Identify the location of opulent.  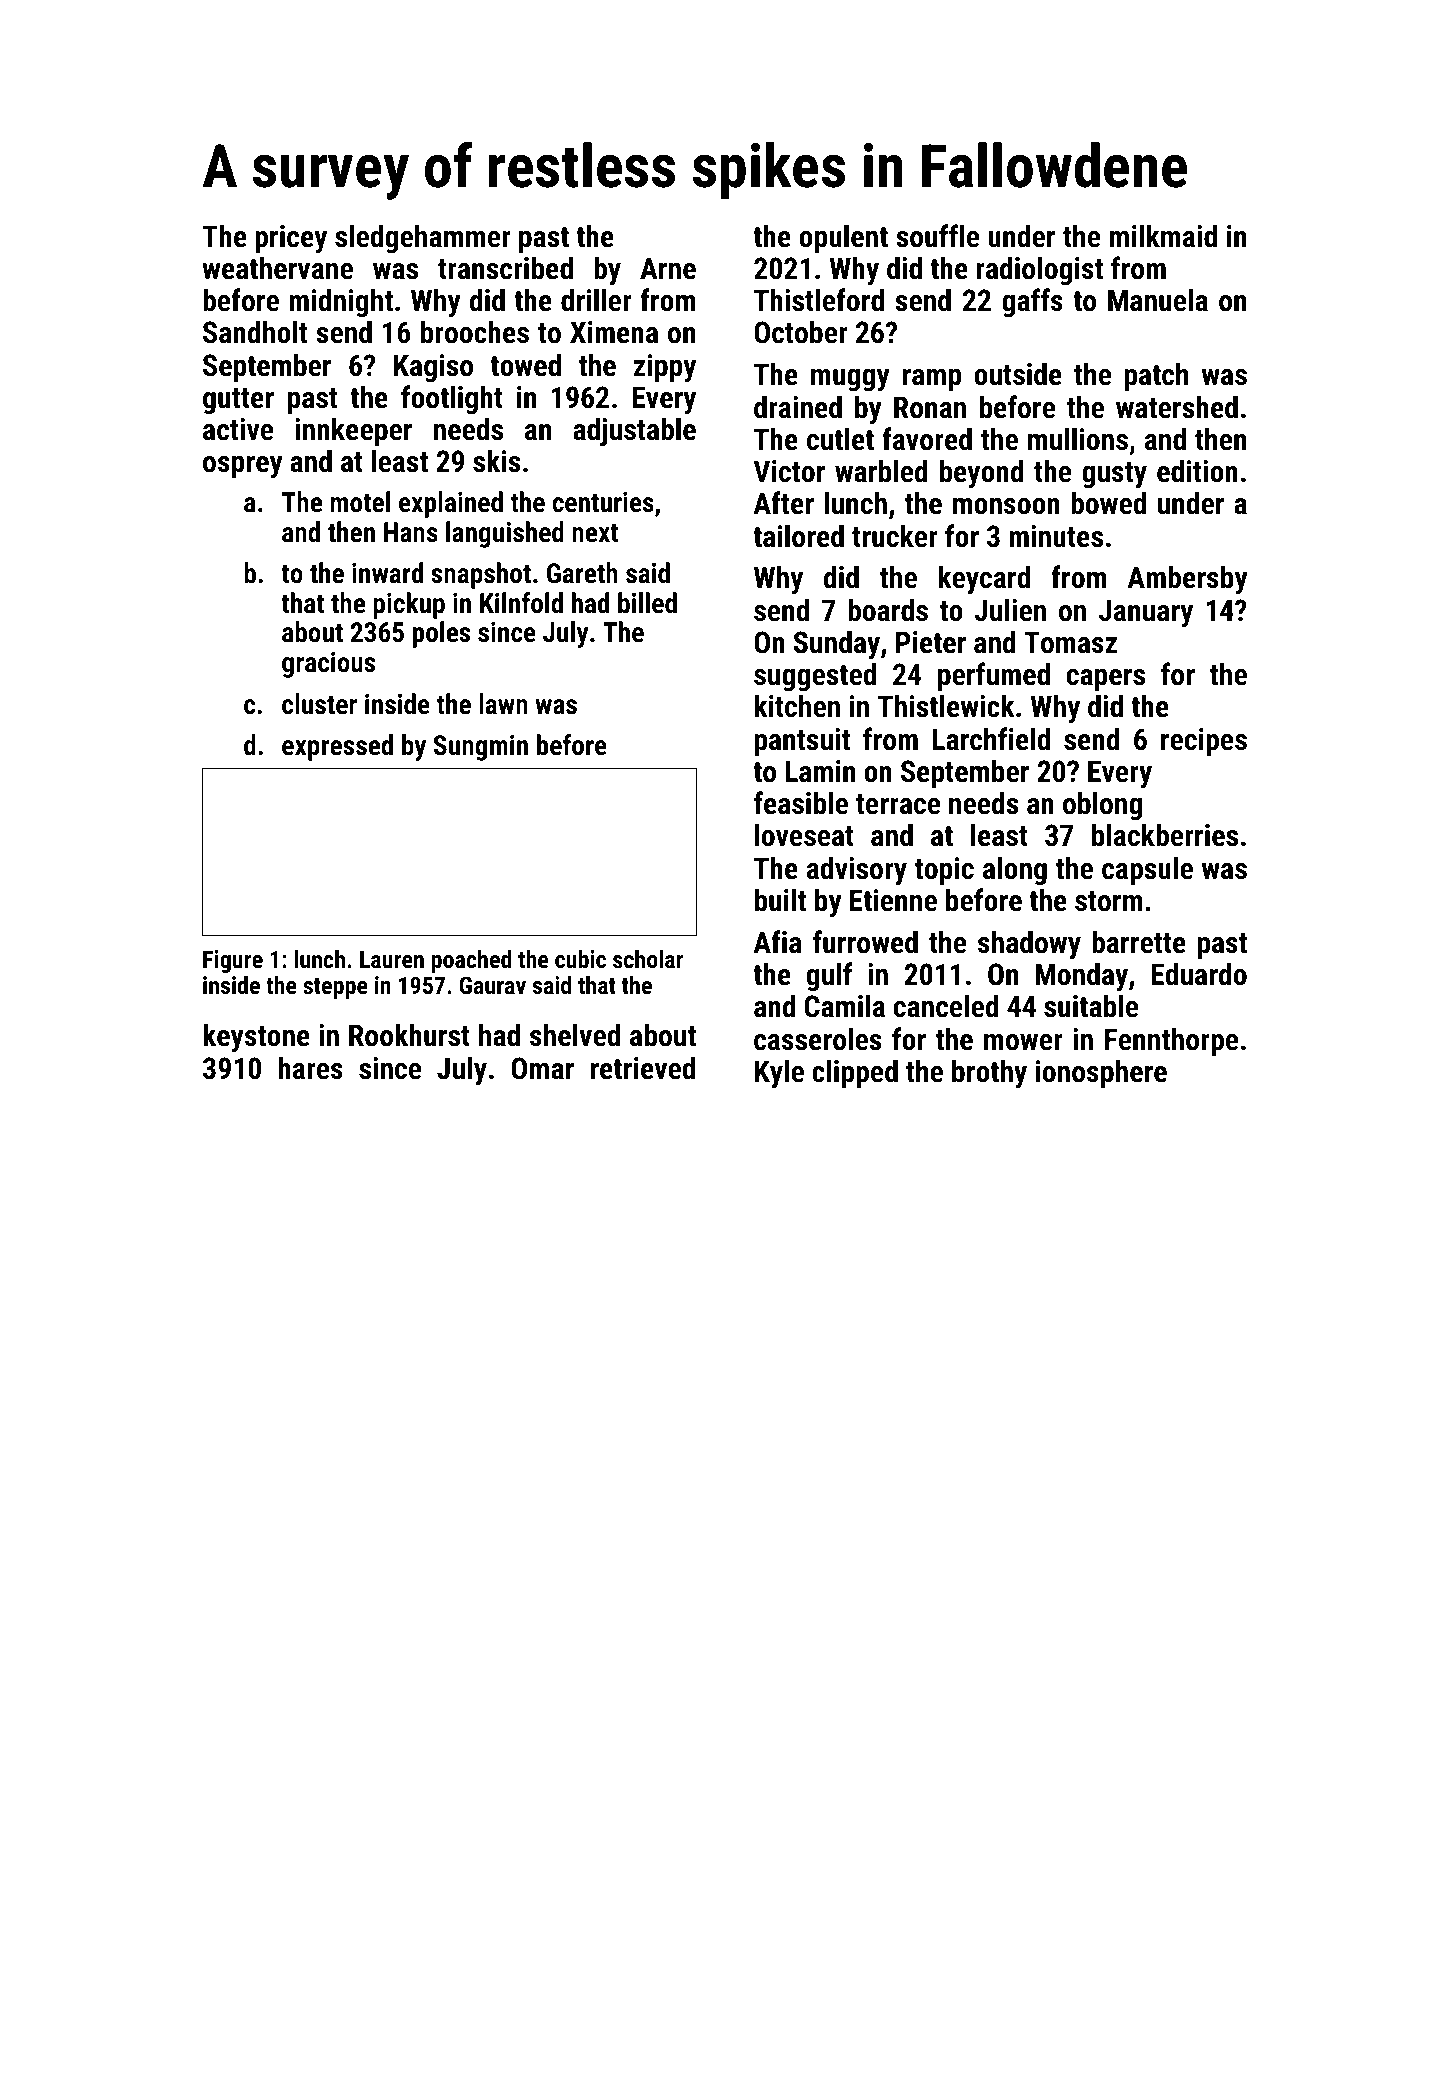
(843, 238).
